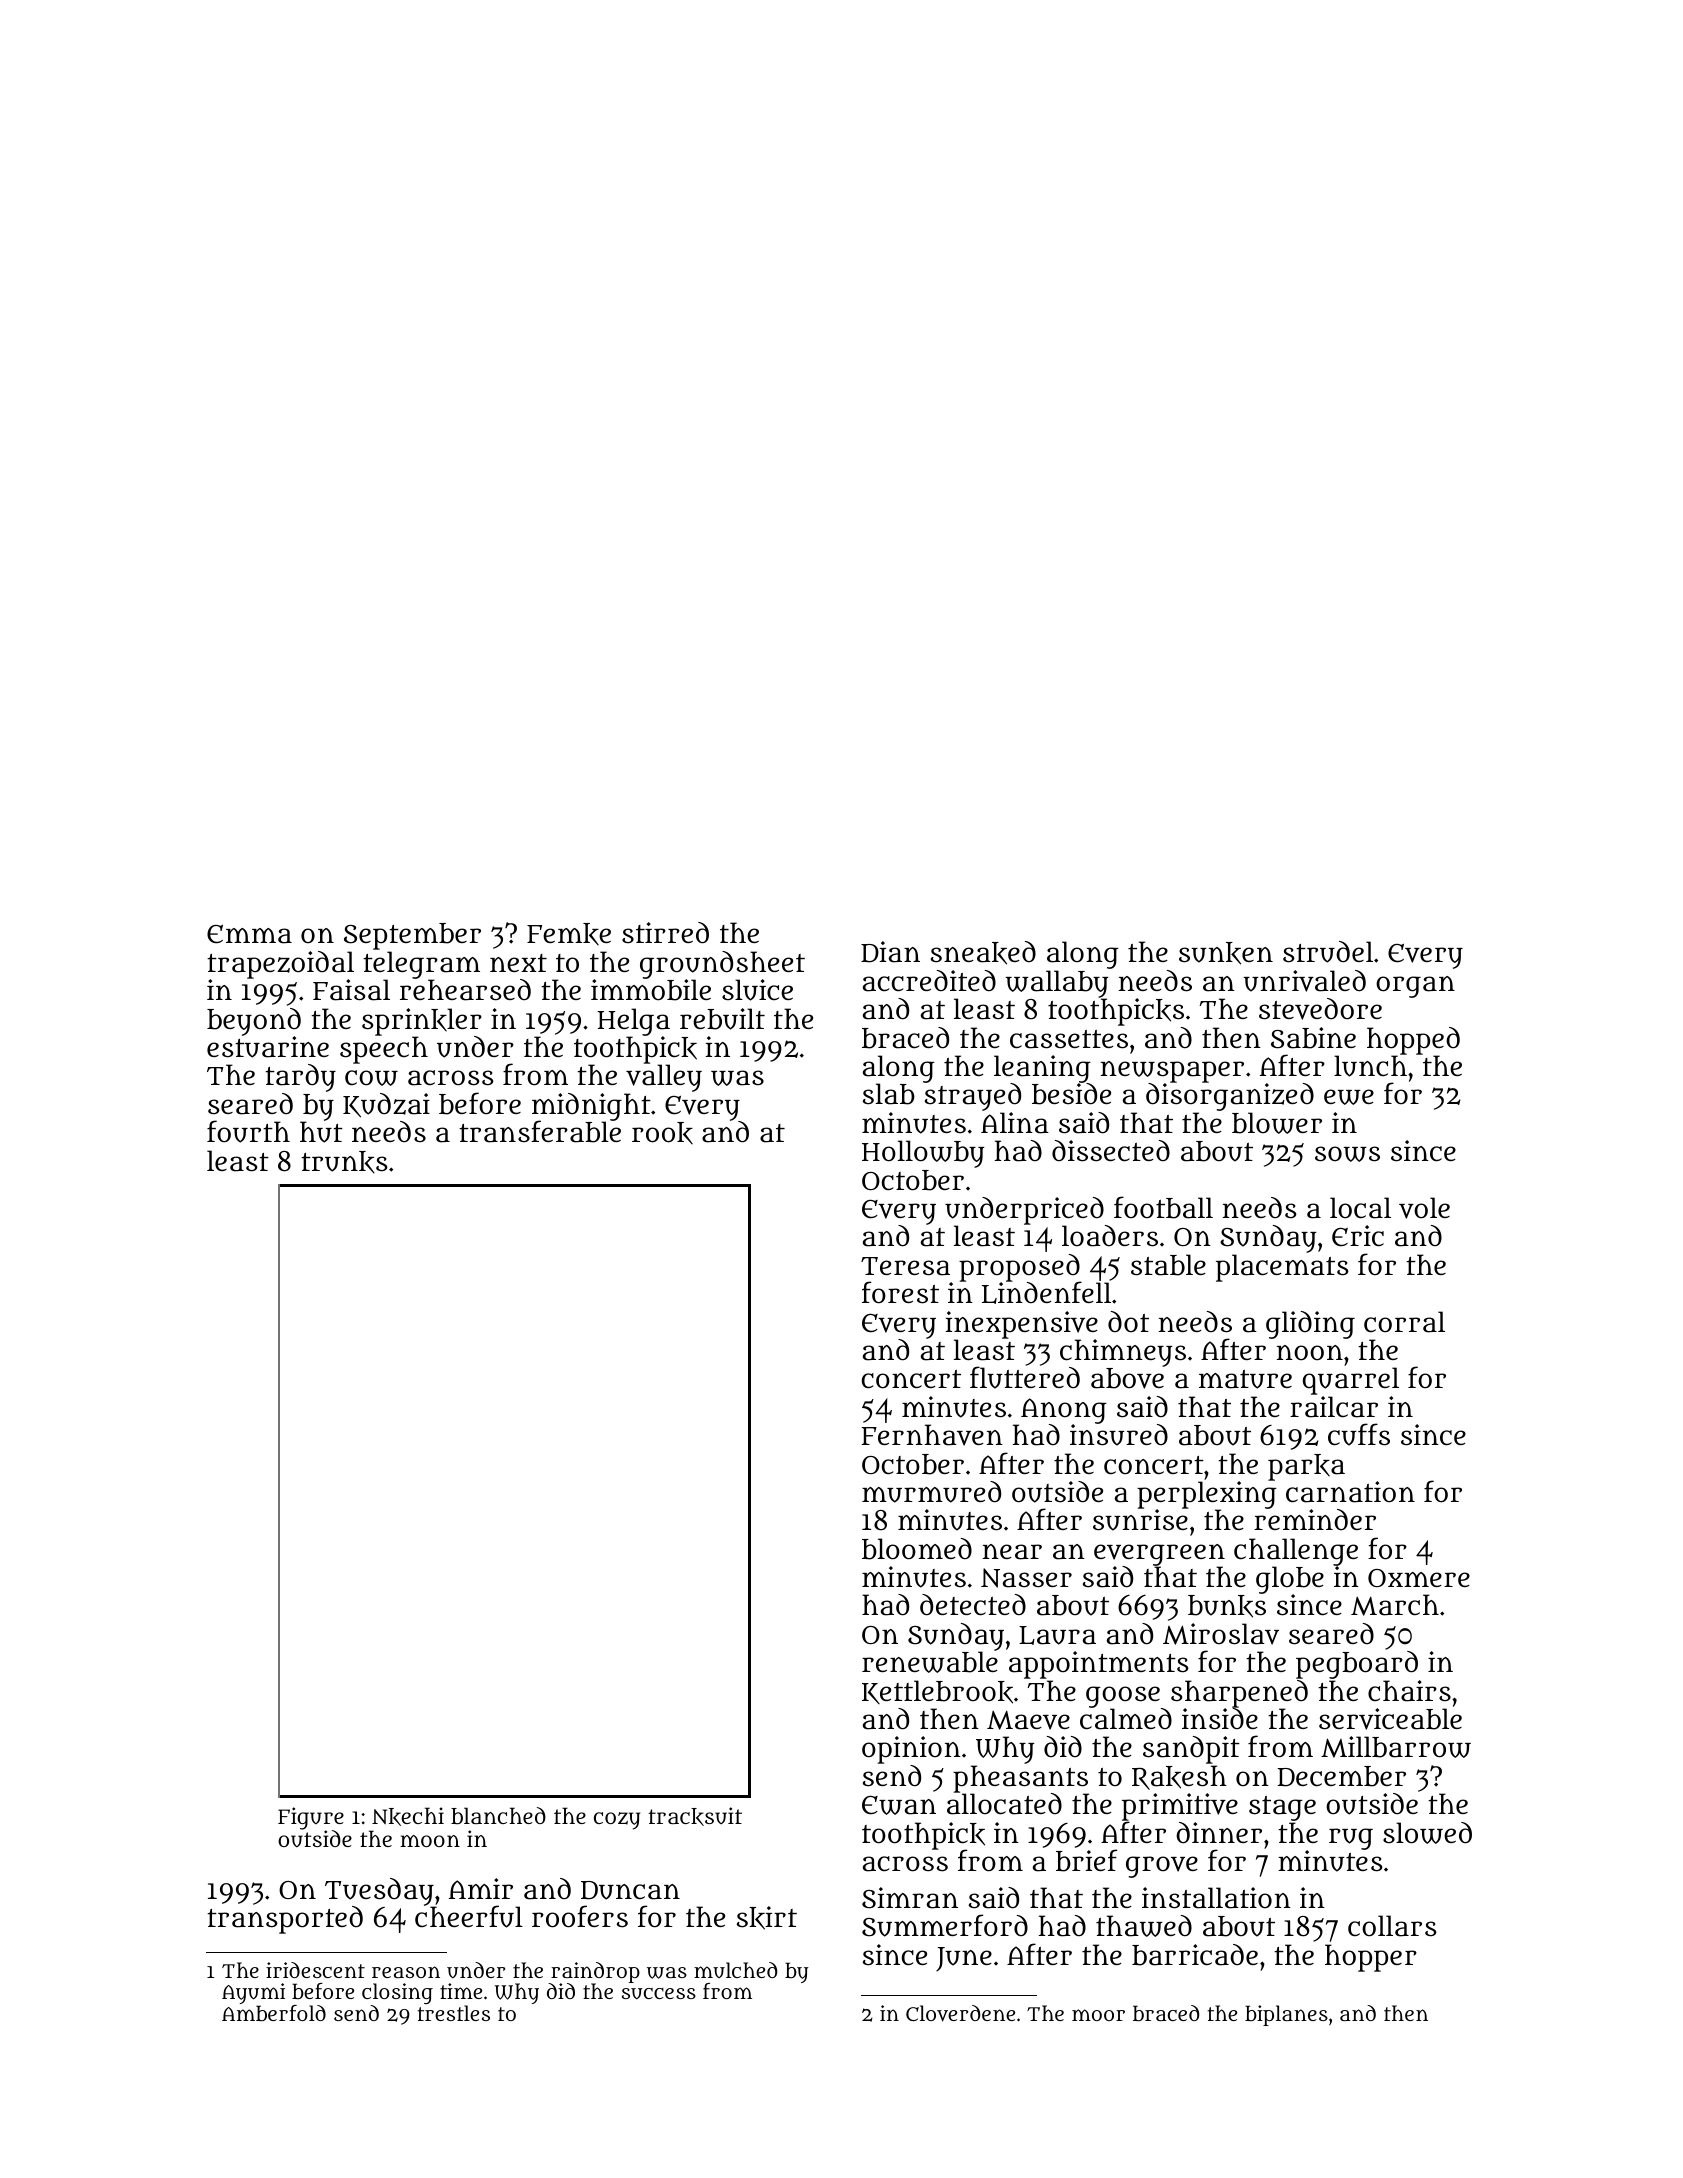 This page has height=2178, width=1683. Describe the element at coordinates (917, 1549) in the page. I see `bloomed` at that location.
